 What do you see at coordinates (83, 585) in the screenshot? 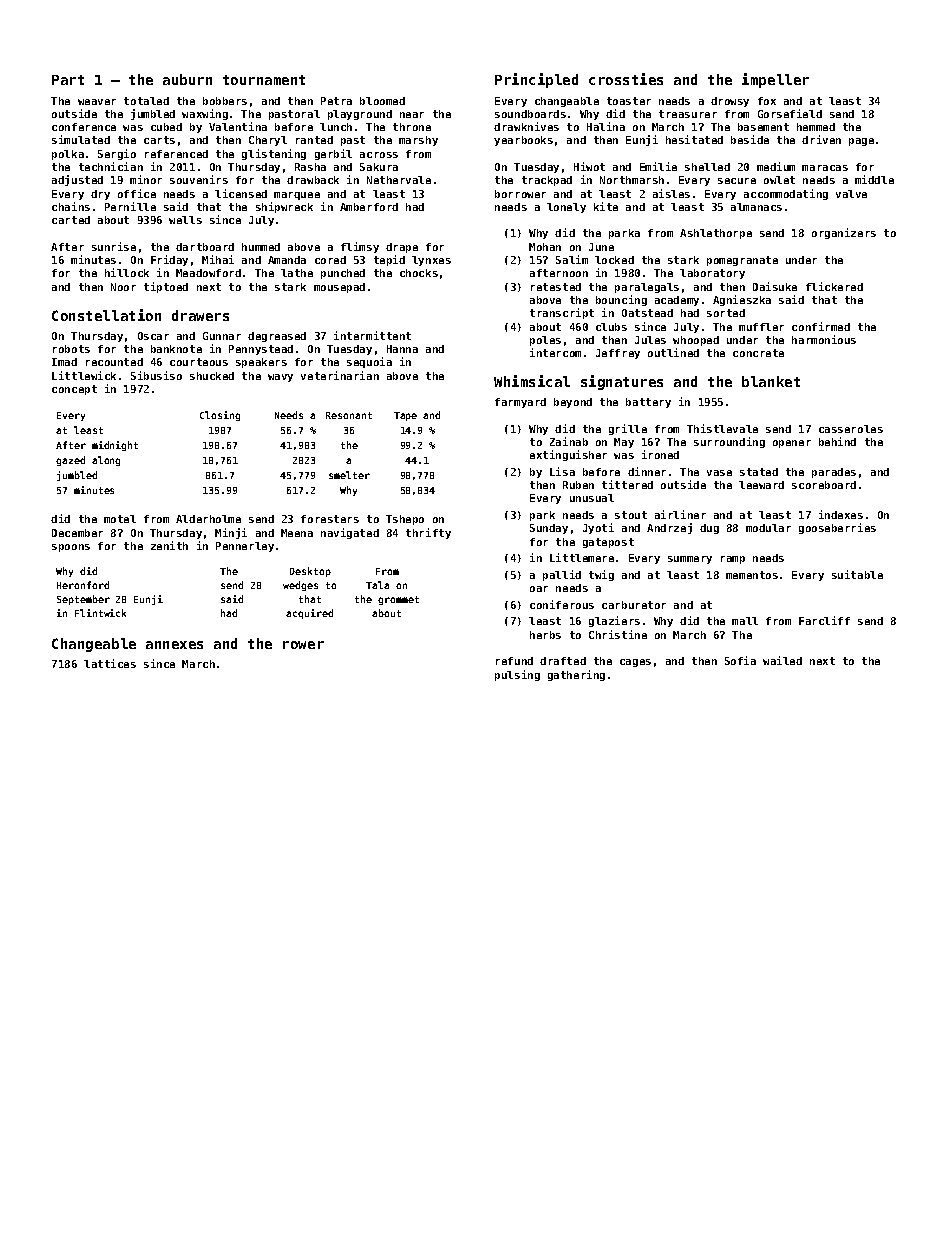
I see `Heronford` at bounding box center [83, 585].
